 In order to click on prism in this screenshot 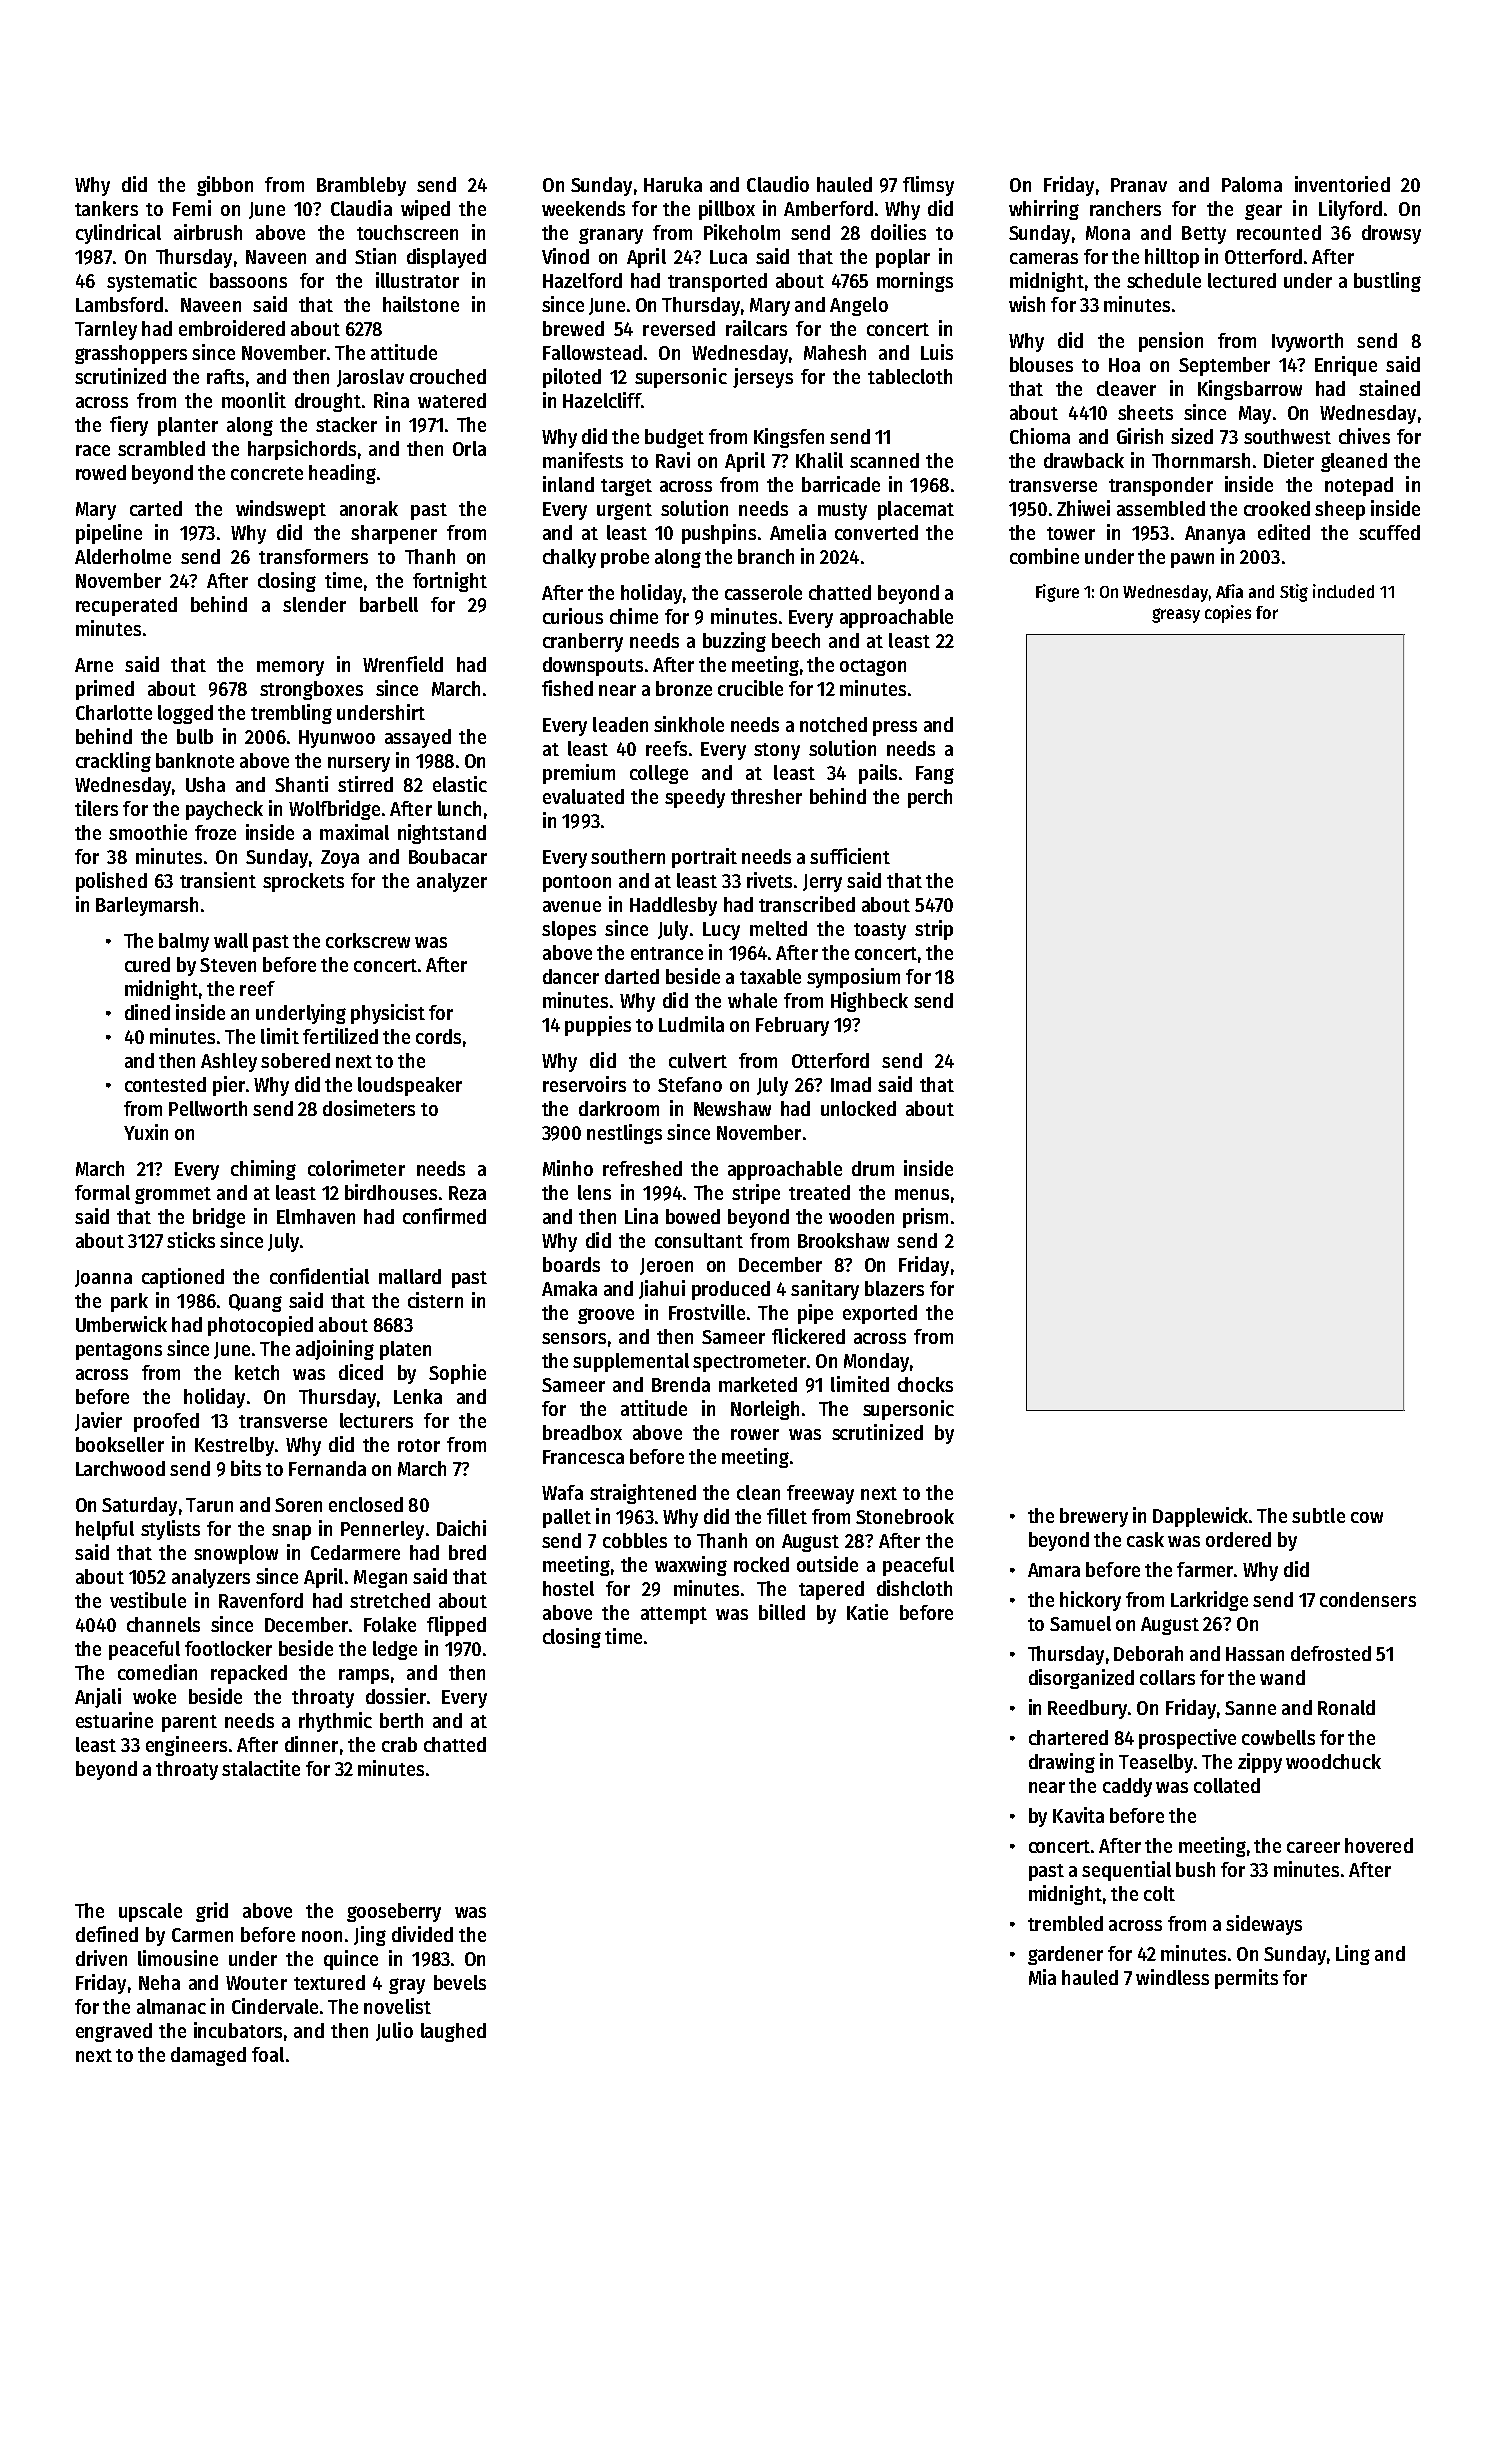, I will do `click(925, 1218)`.
